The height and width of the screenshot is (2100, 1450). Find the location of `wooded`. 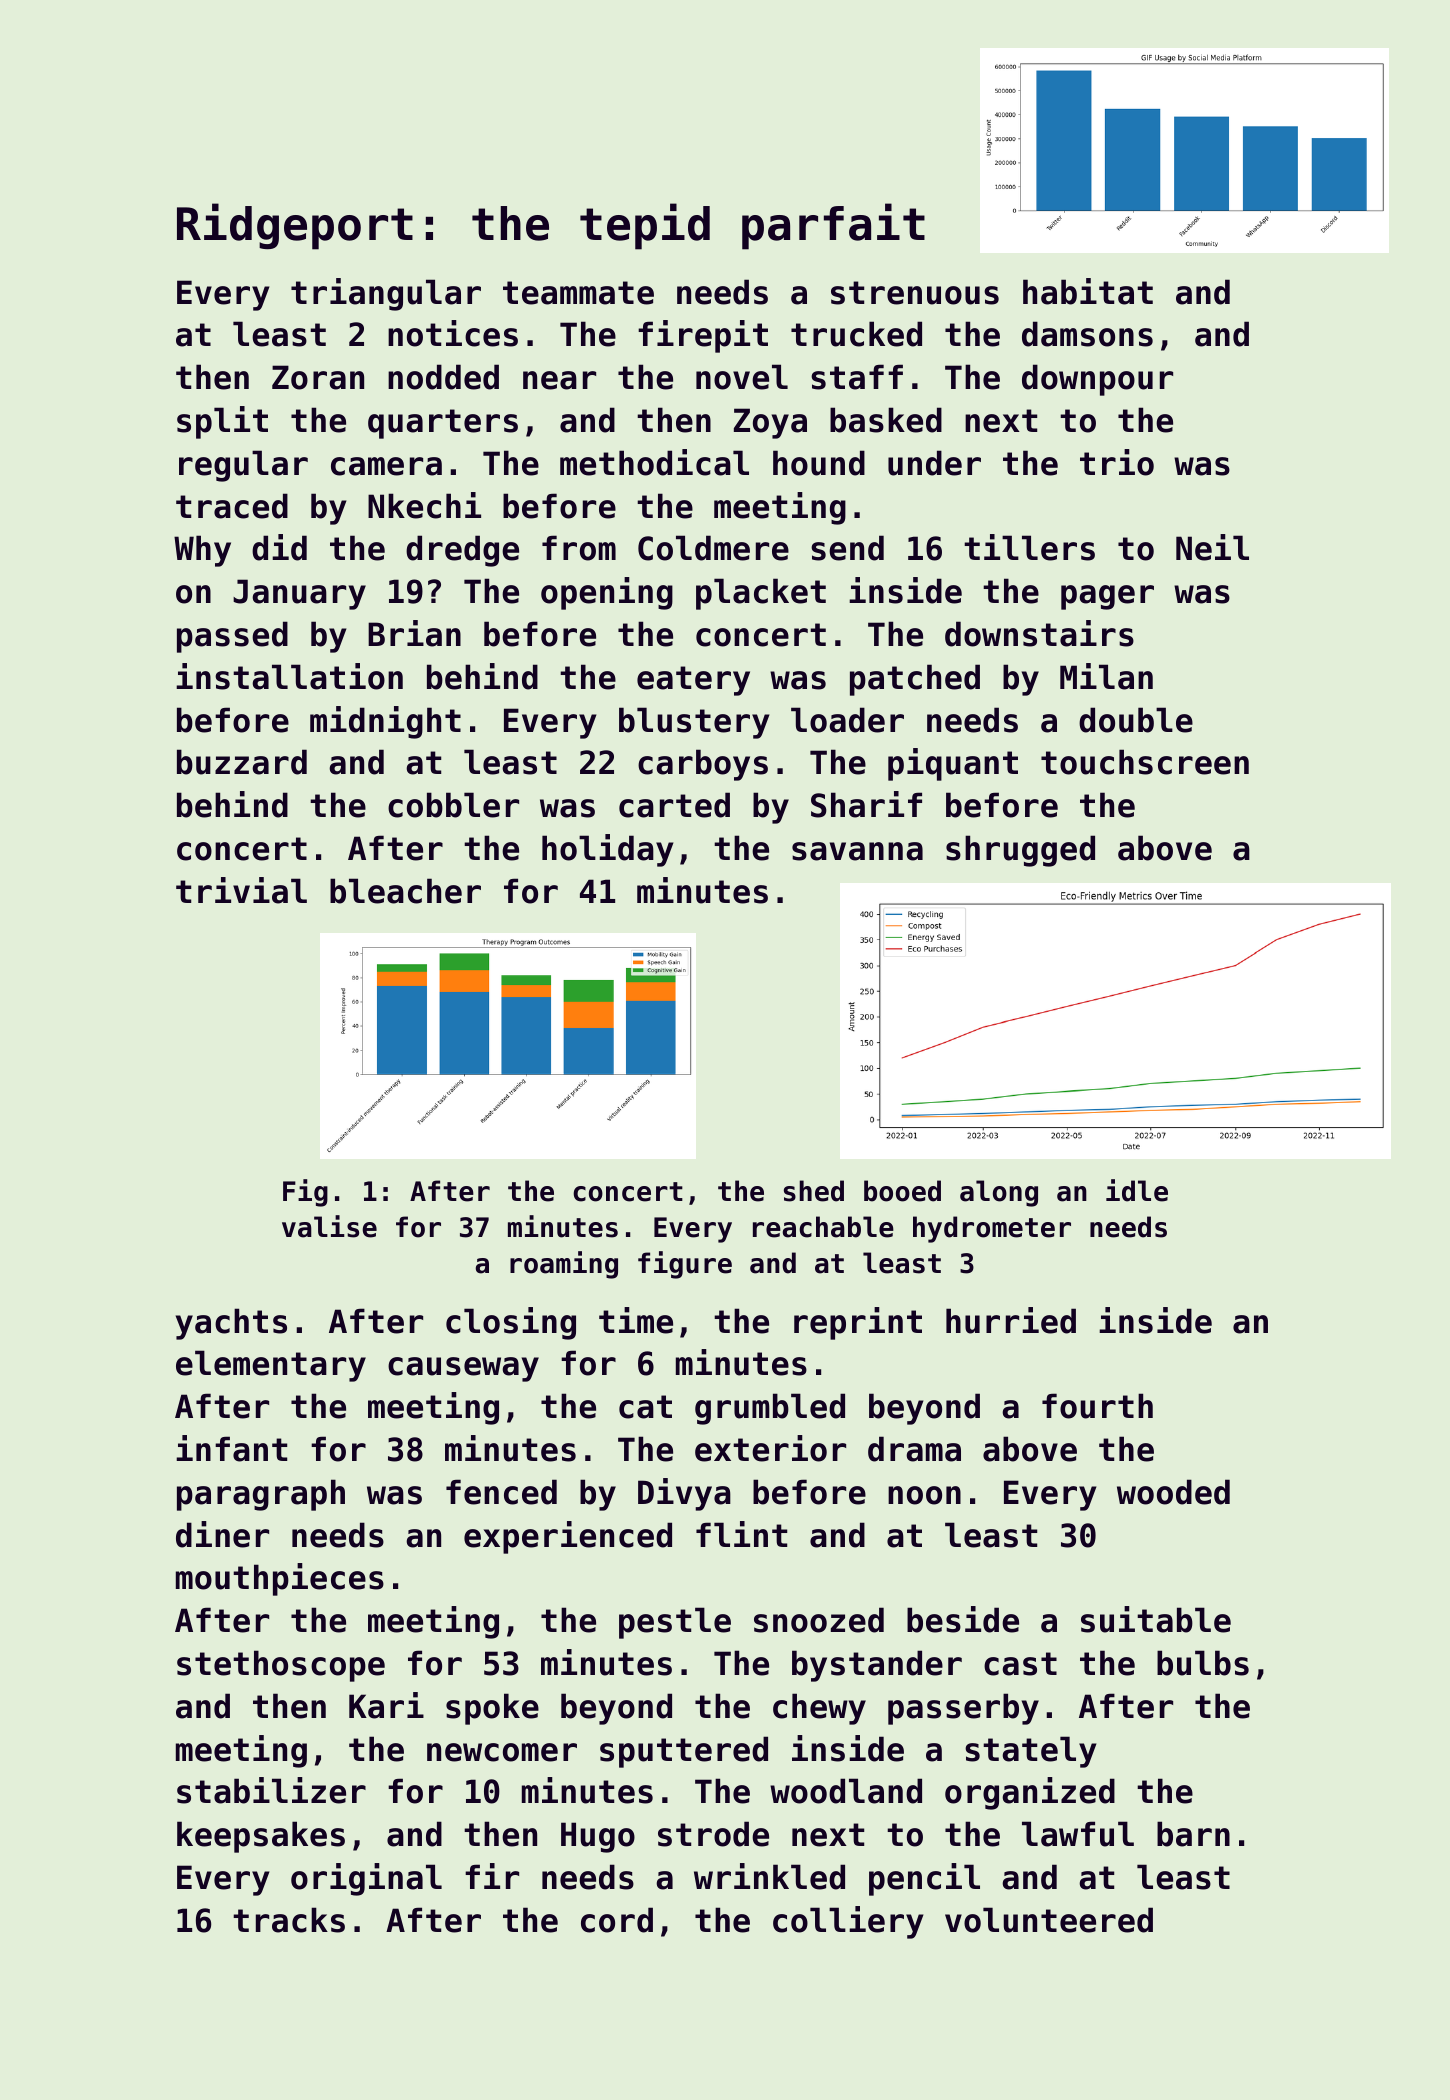

wooded is located at coordinates (1173, 1492).
